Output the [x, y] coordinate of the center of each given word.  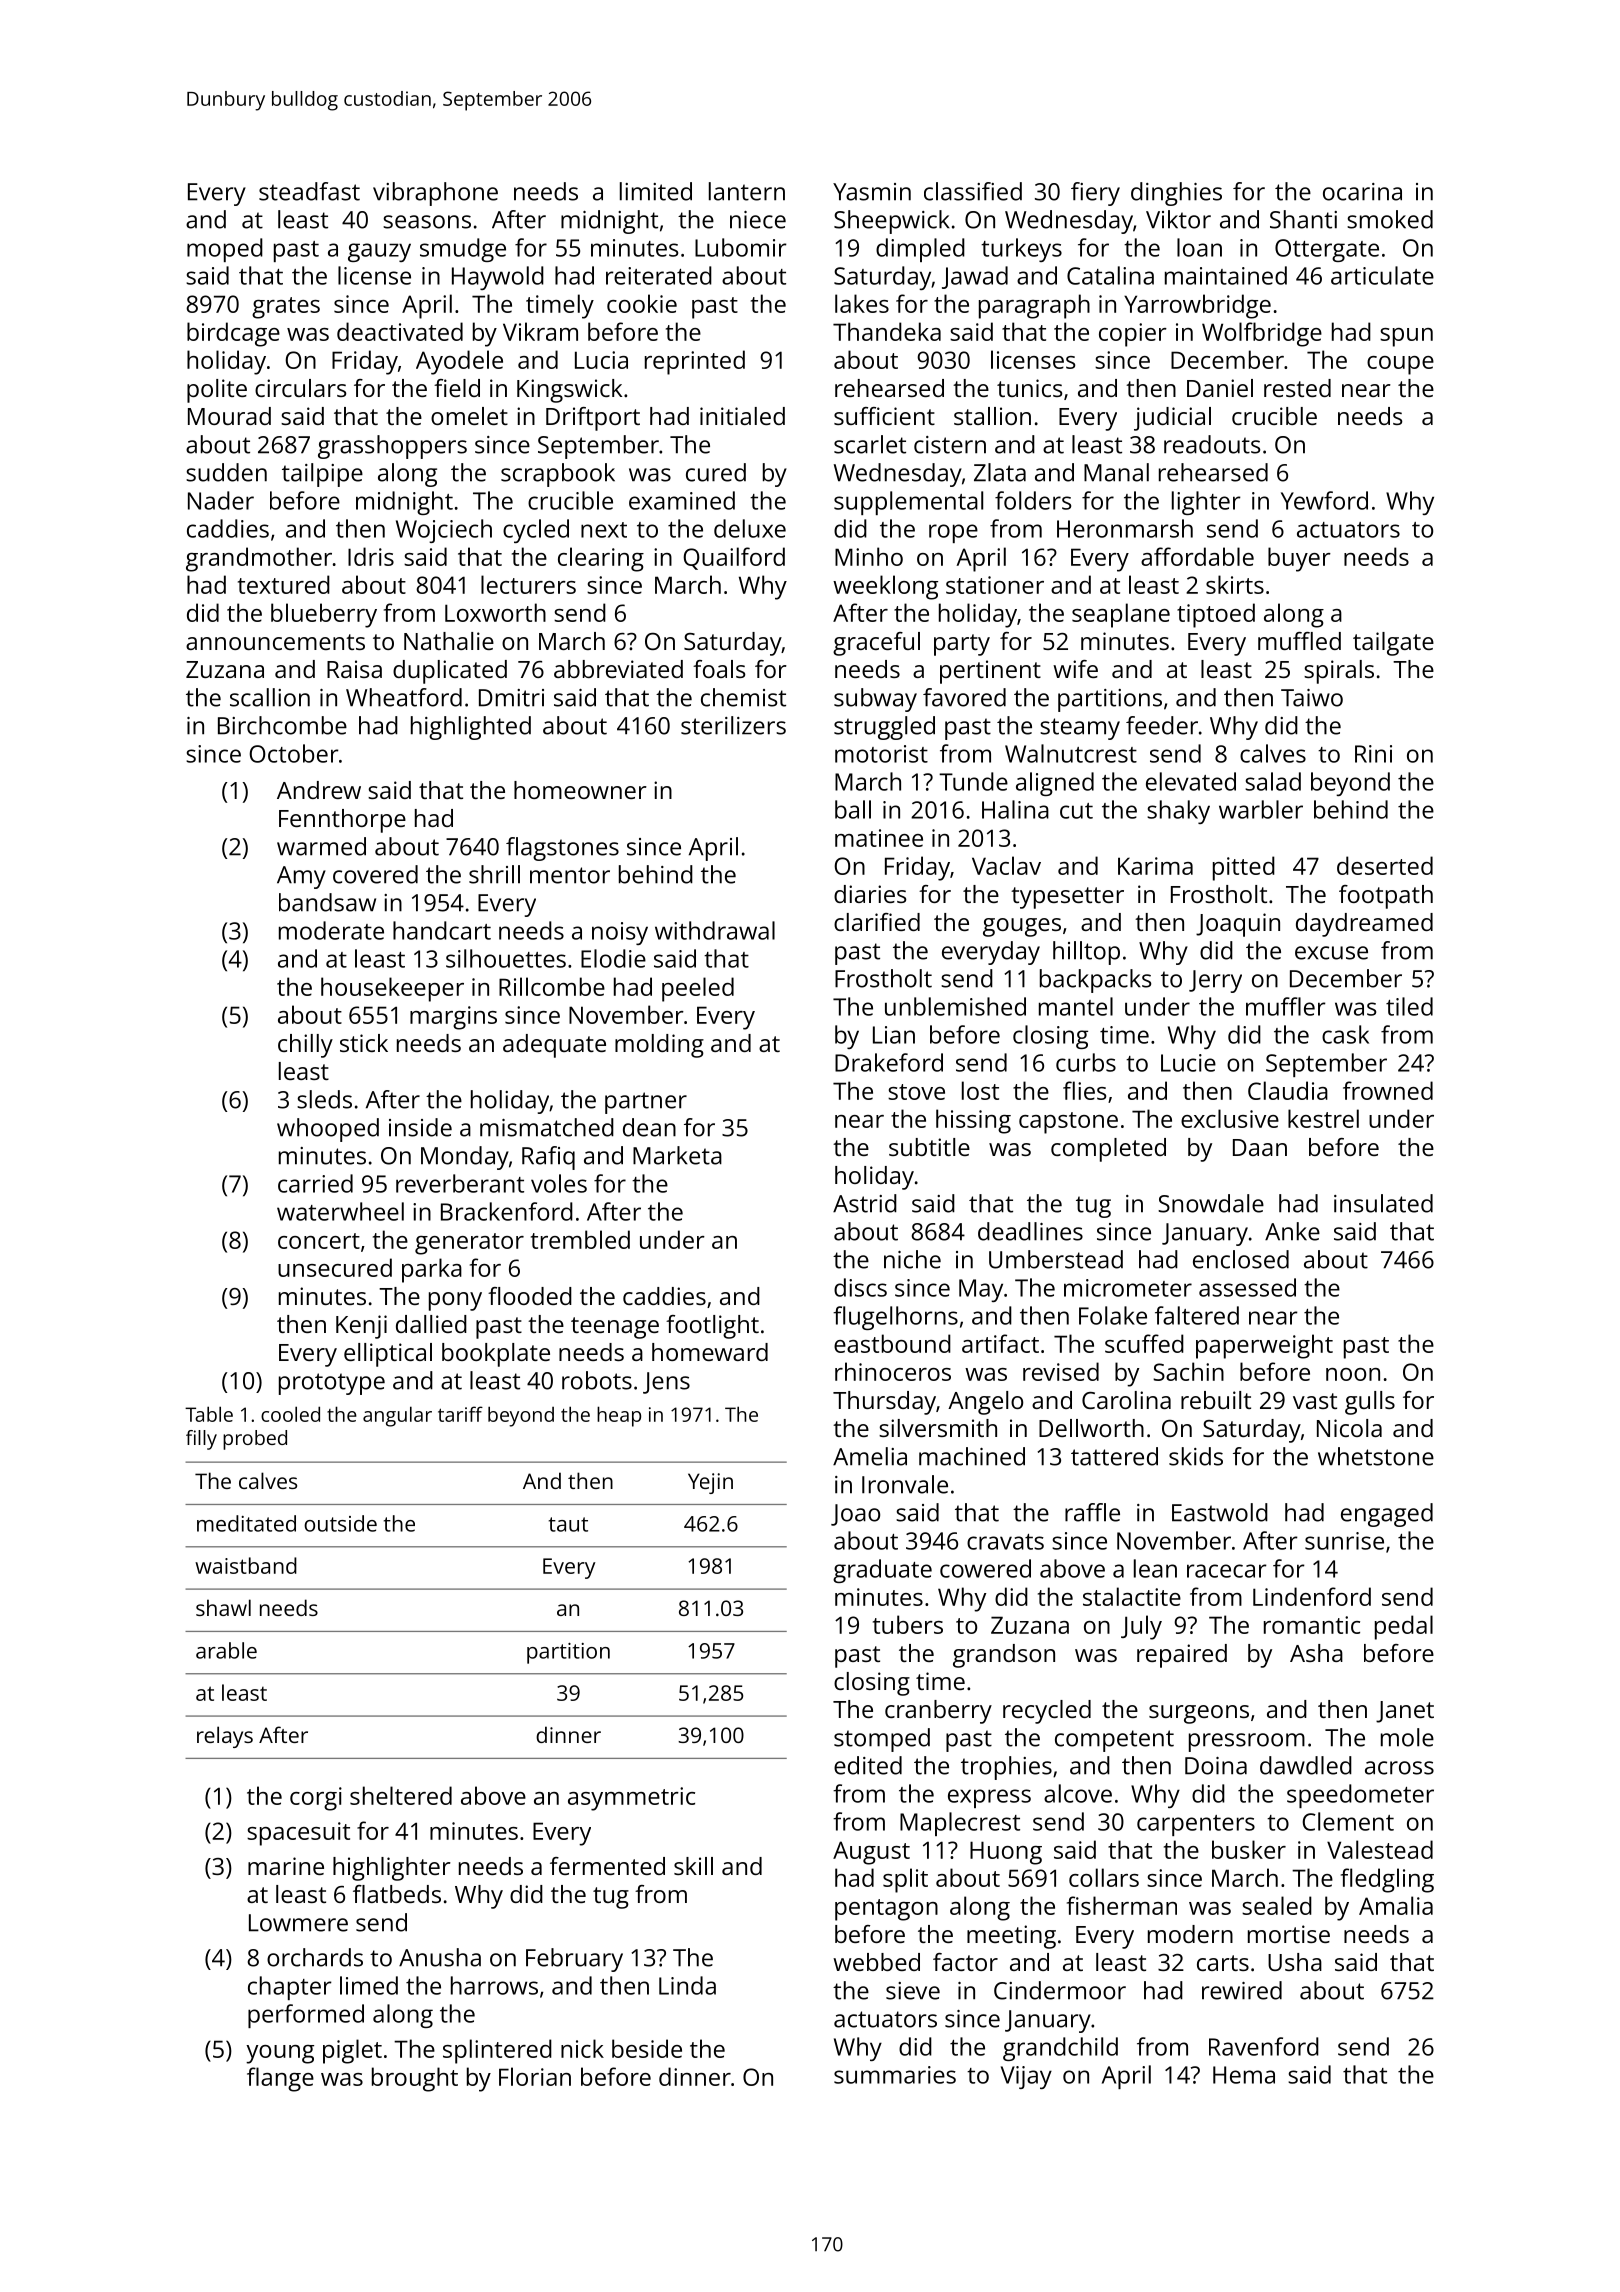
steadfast [309, 191]
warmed [321, 846]
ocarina [1362, 192]
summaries [895, 2075]
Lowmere [298, 1923]
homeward [710, 1352]
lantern [747, 191]
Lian [894, 1035]
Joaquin [1238, 925]
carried [315, 1183]
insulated [1383, 1203]
